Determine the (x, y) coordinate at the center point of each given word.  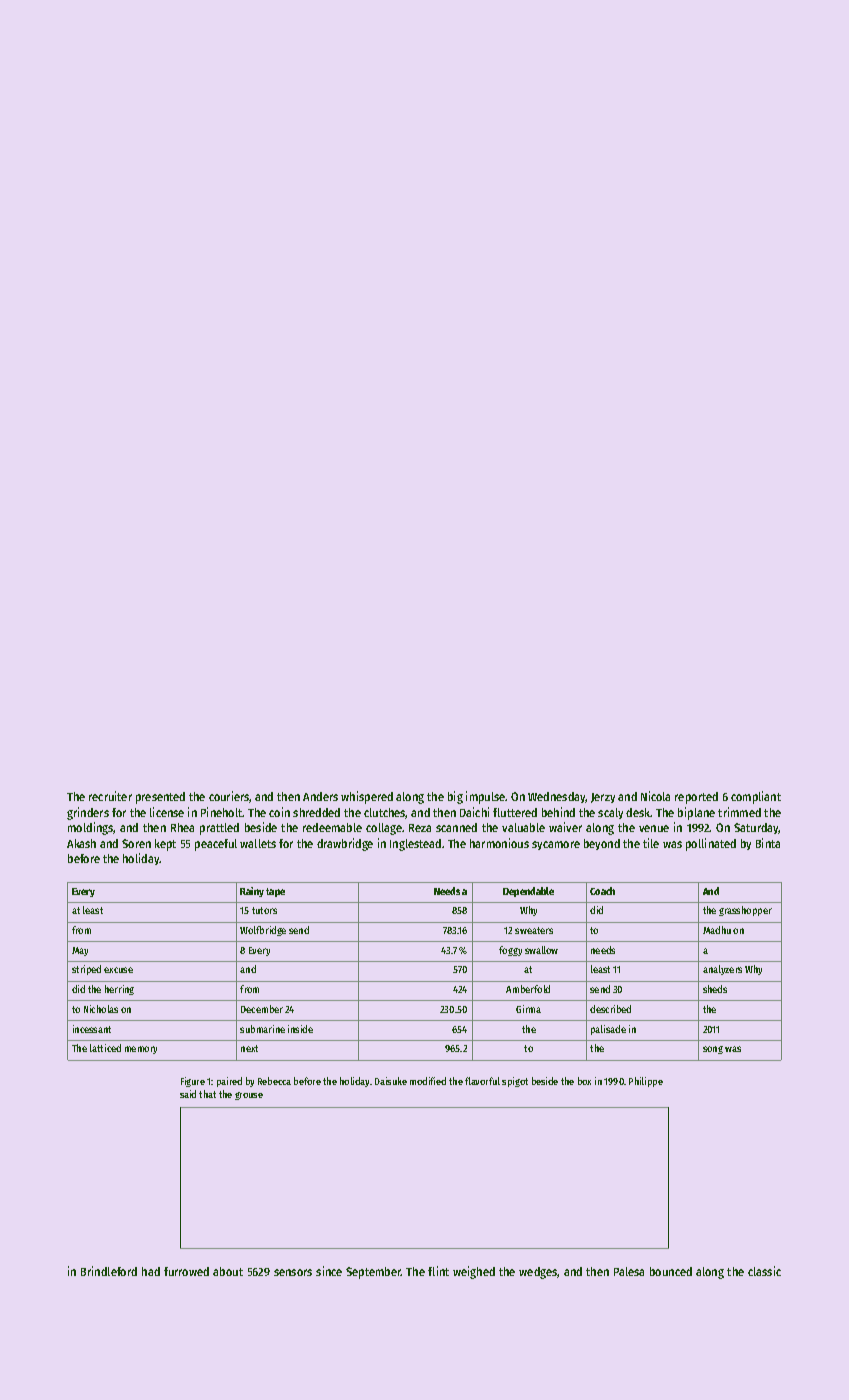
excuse (118, 970)
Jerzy (603, 798)
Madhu (717, 930)
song (713, 1050)
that (207, 1094)
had (151, 1271)
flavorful (482, 1081)
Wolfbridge (263, 931)
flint (438, 1271)
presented (160, 798)
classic (764, 1271)
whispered (367, 797)
